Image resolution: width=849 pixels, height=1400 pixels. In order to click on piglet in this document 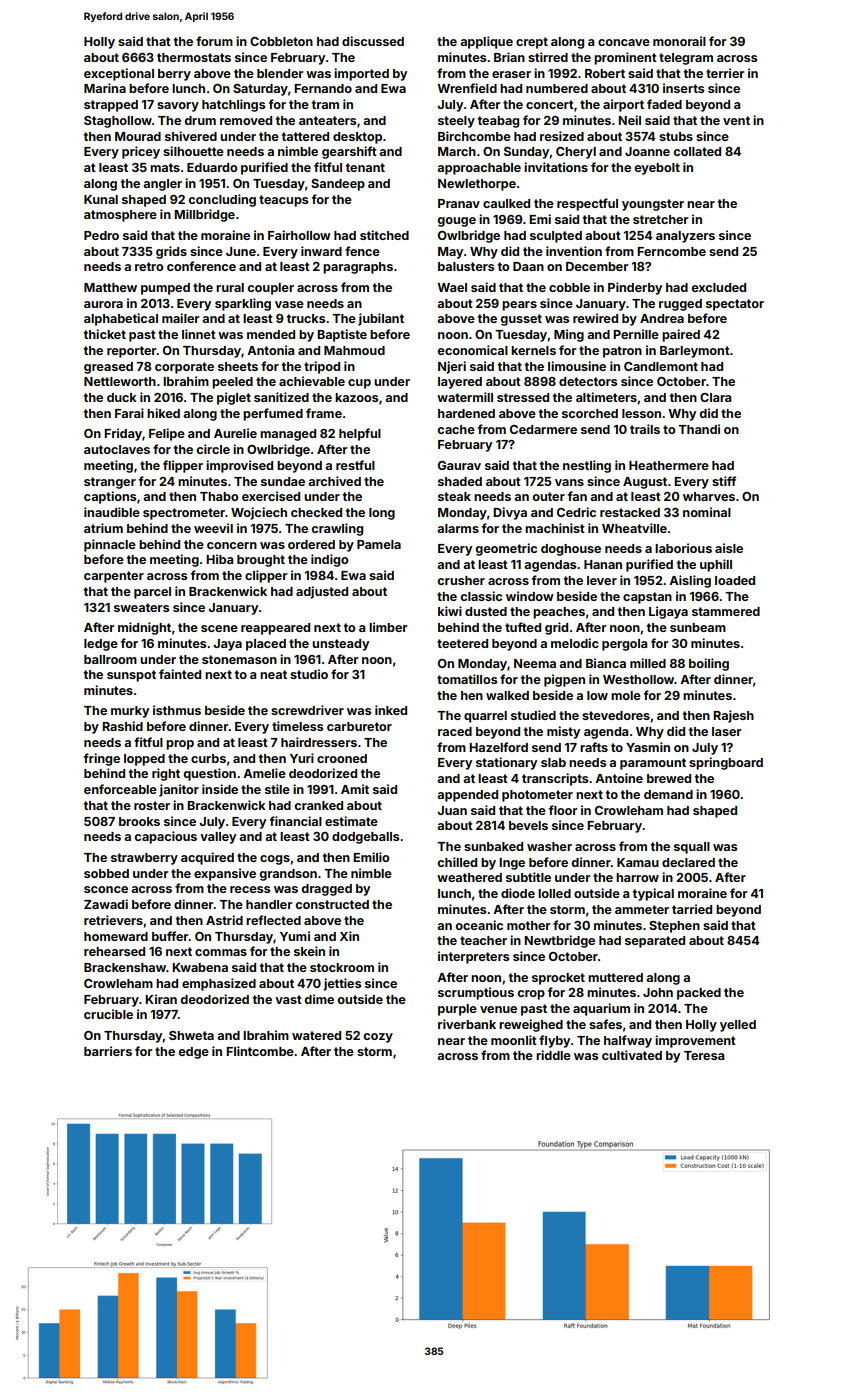, I will do `click(234, 398)`.
